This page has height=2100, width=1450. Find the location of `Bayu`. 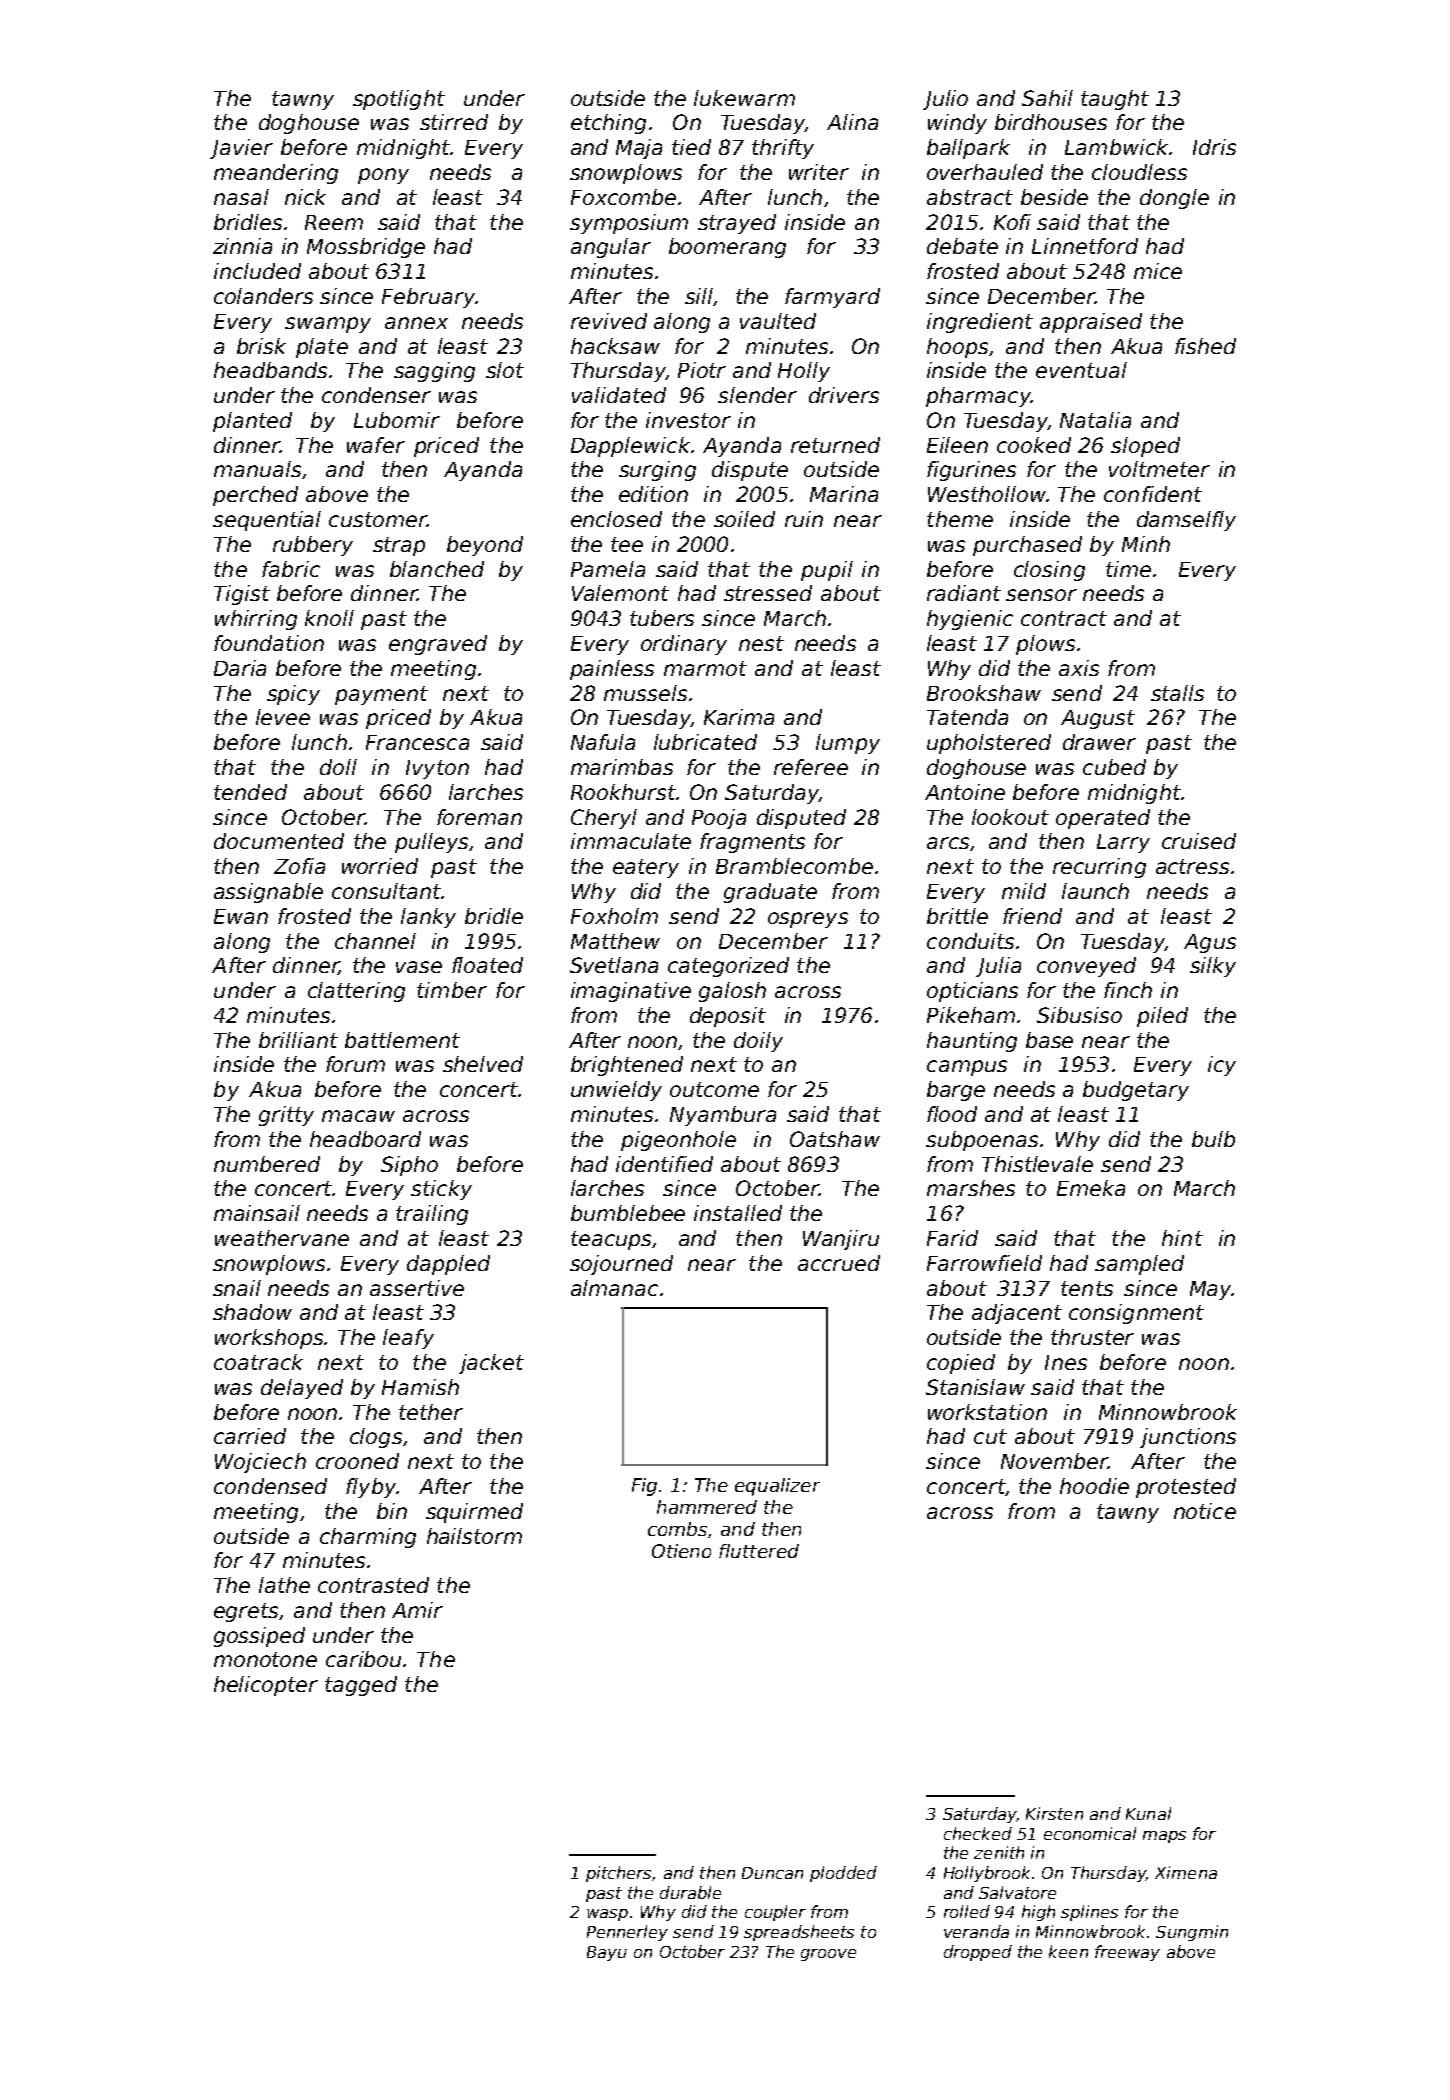

Bayu is located at coordinates (607, 1953).
